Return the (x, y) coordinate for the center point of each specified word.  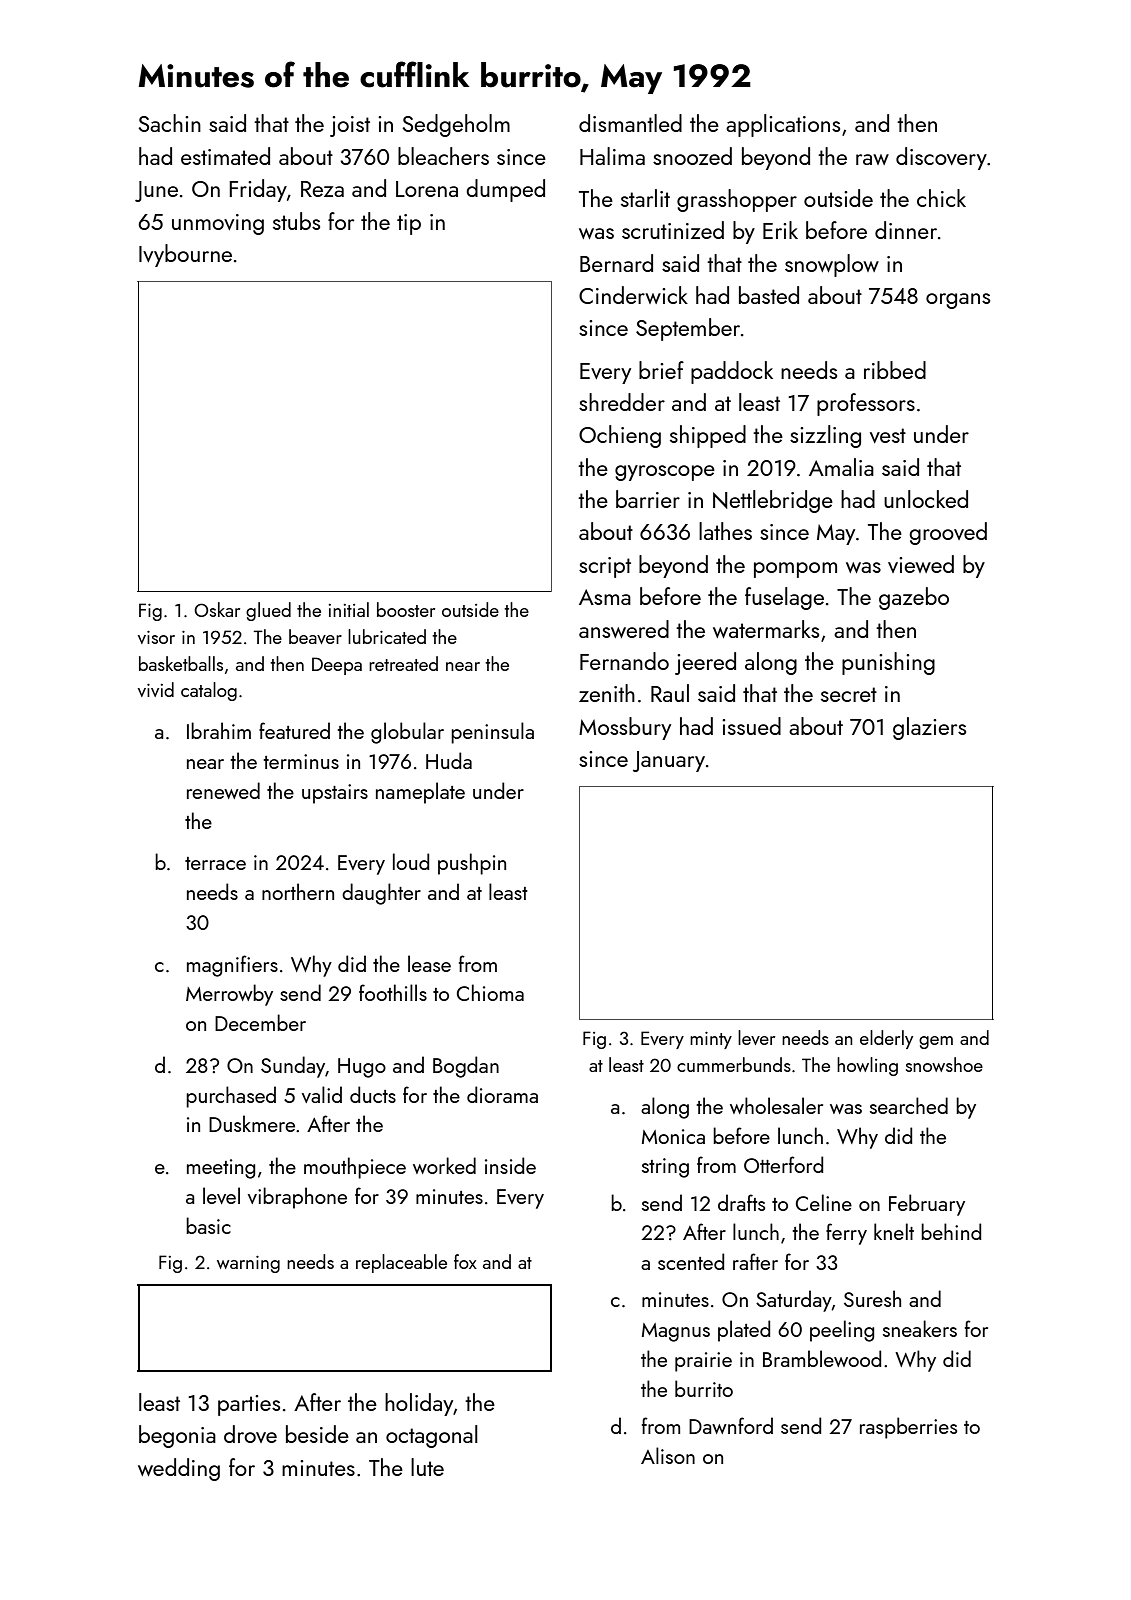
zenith (607, 693)
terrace (215, 863)
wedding (179, 1469)
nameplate (420, 793)
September (688, 329)
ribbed (895, 370)
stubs (296, 221)
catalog (209, 691)
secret (849, 694)
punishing (888, 663)
